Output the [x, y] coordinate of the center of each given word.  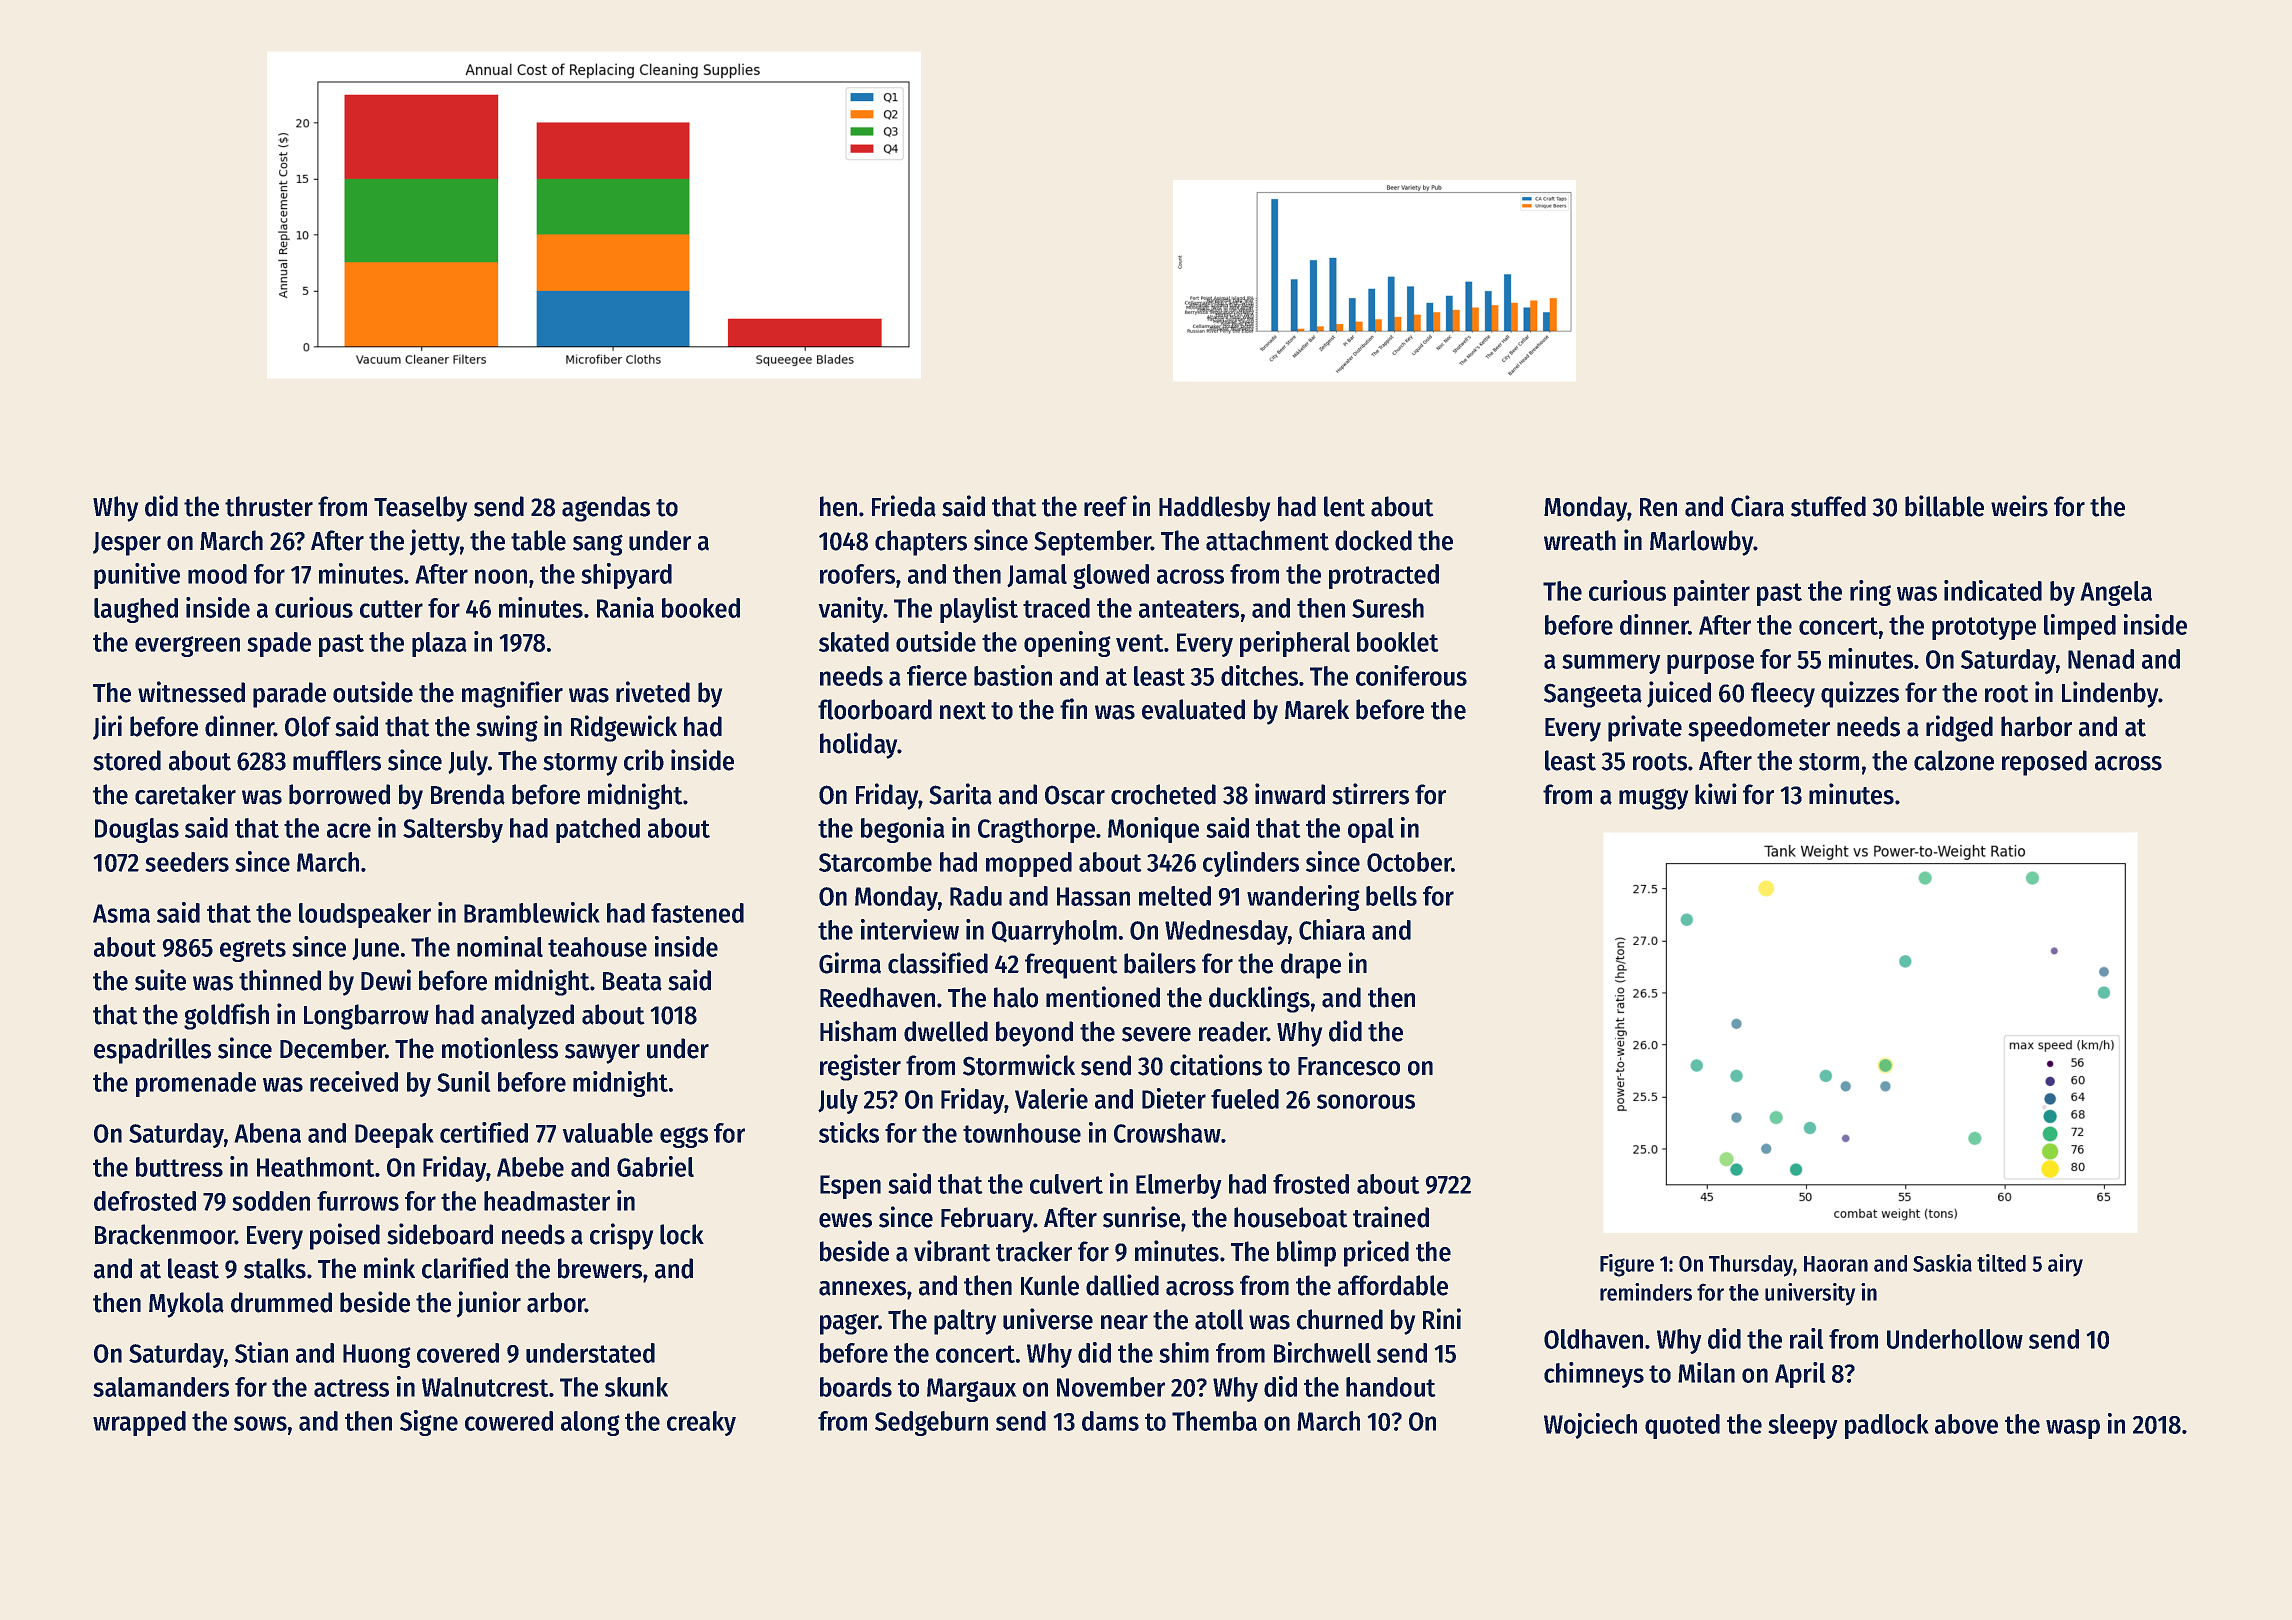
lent [1344, 506]
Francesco [1349, 1066]
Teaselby [421, 509]
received [354, 1081]
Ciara [1757, 506]
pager [849, 1324]
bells [1391, 896]
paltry [965, 1322]
